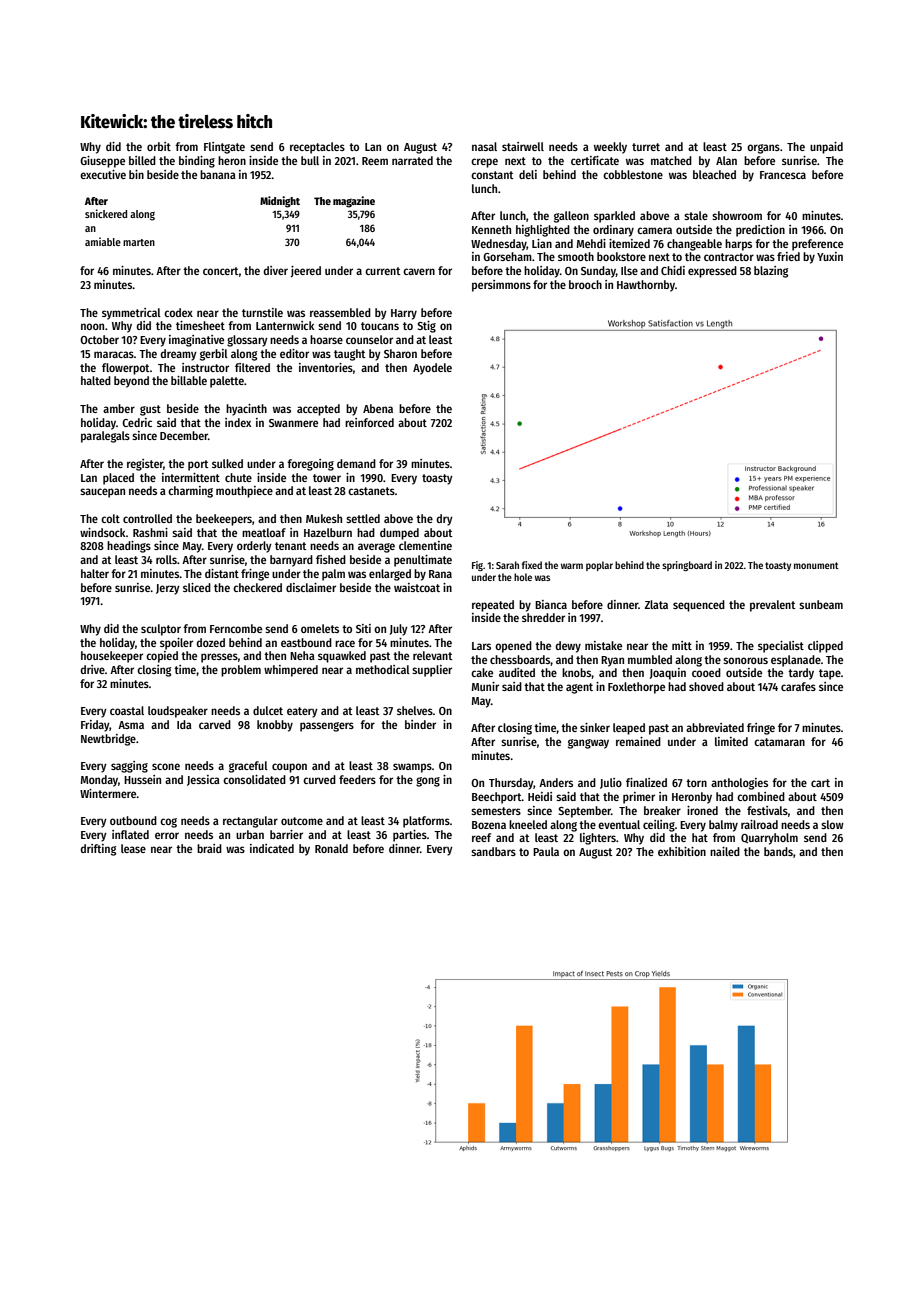 The width and height of the document is (924, 1308). What do you see at coordinates (432, 369) in the document?
I see `Ayodele` at bounding box center [432, 369].
